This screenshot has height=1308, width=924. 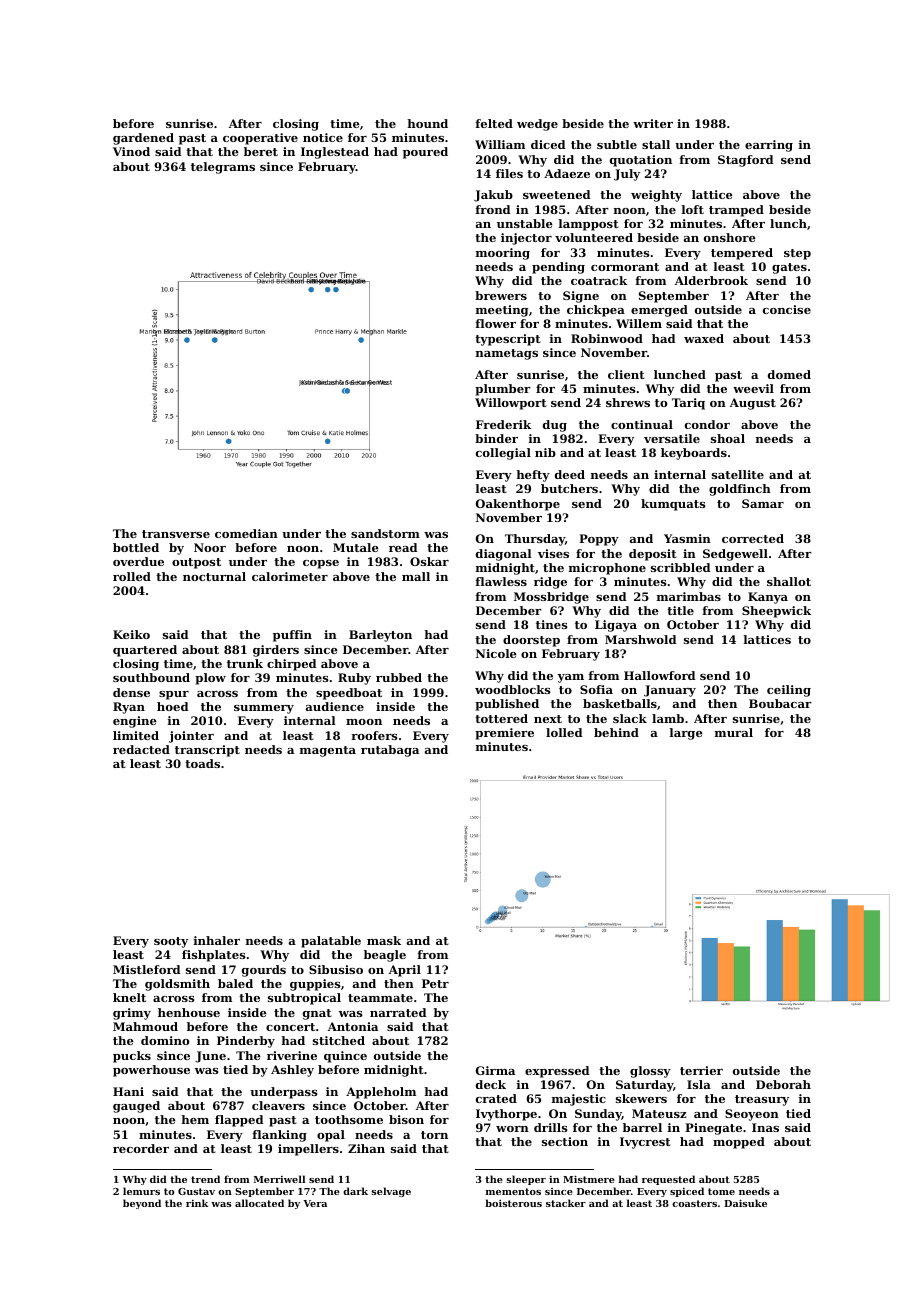 I want to click on mask, so click(x=384, y=940).
